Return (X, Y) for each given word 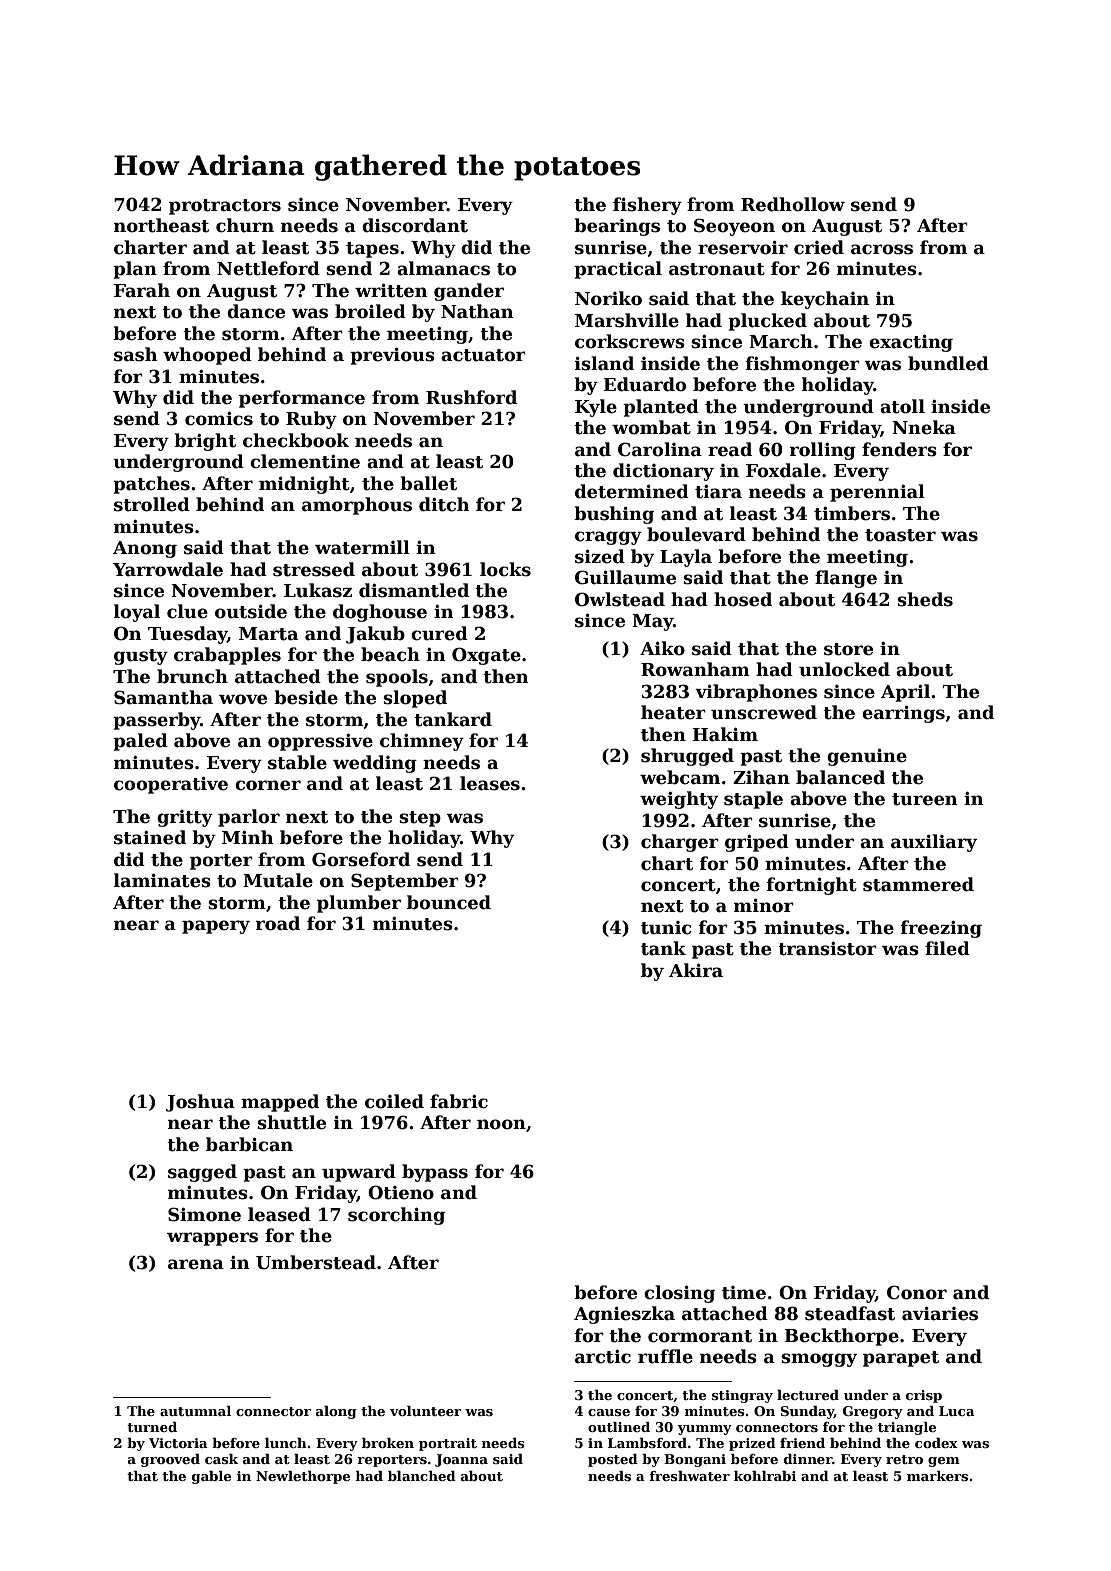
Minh (248, 837)
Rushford (471, 397)
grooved (170, 1460)
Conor (917, 1292)
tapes (372, 250)
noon (501, 1124)
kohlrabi (765, 1476)
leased (279, 1214)
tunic (666, 928)
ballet (428, 483)
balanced (840, 777)
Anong (145, 549)
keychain (825, 300)
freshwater (689, 1476)
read (730, 449)
